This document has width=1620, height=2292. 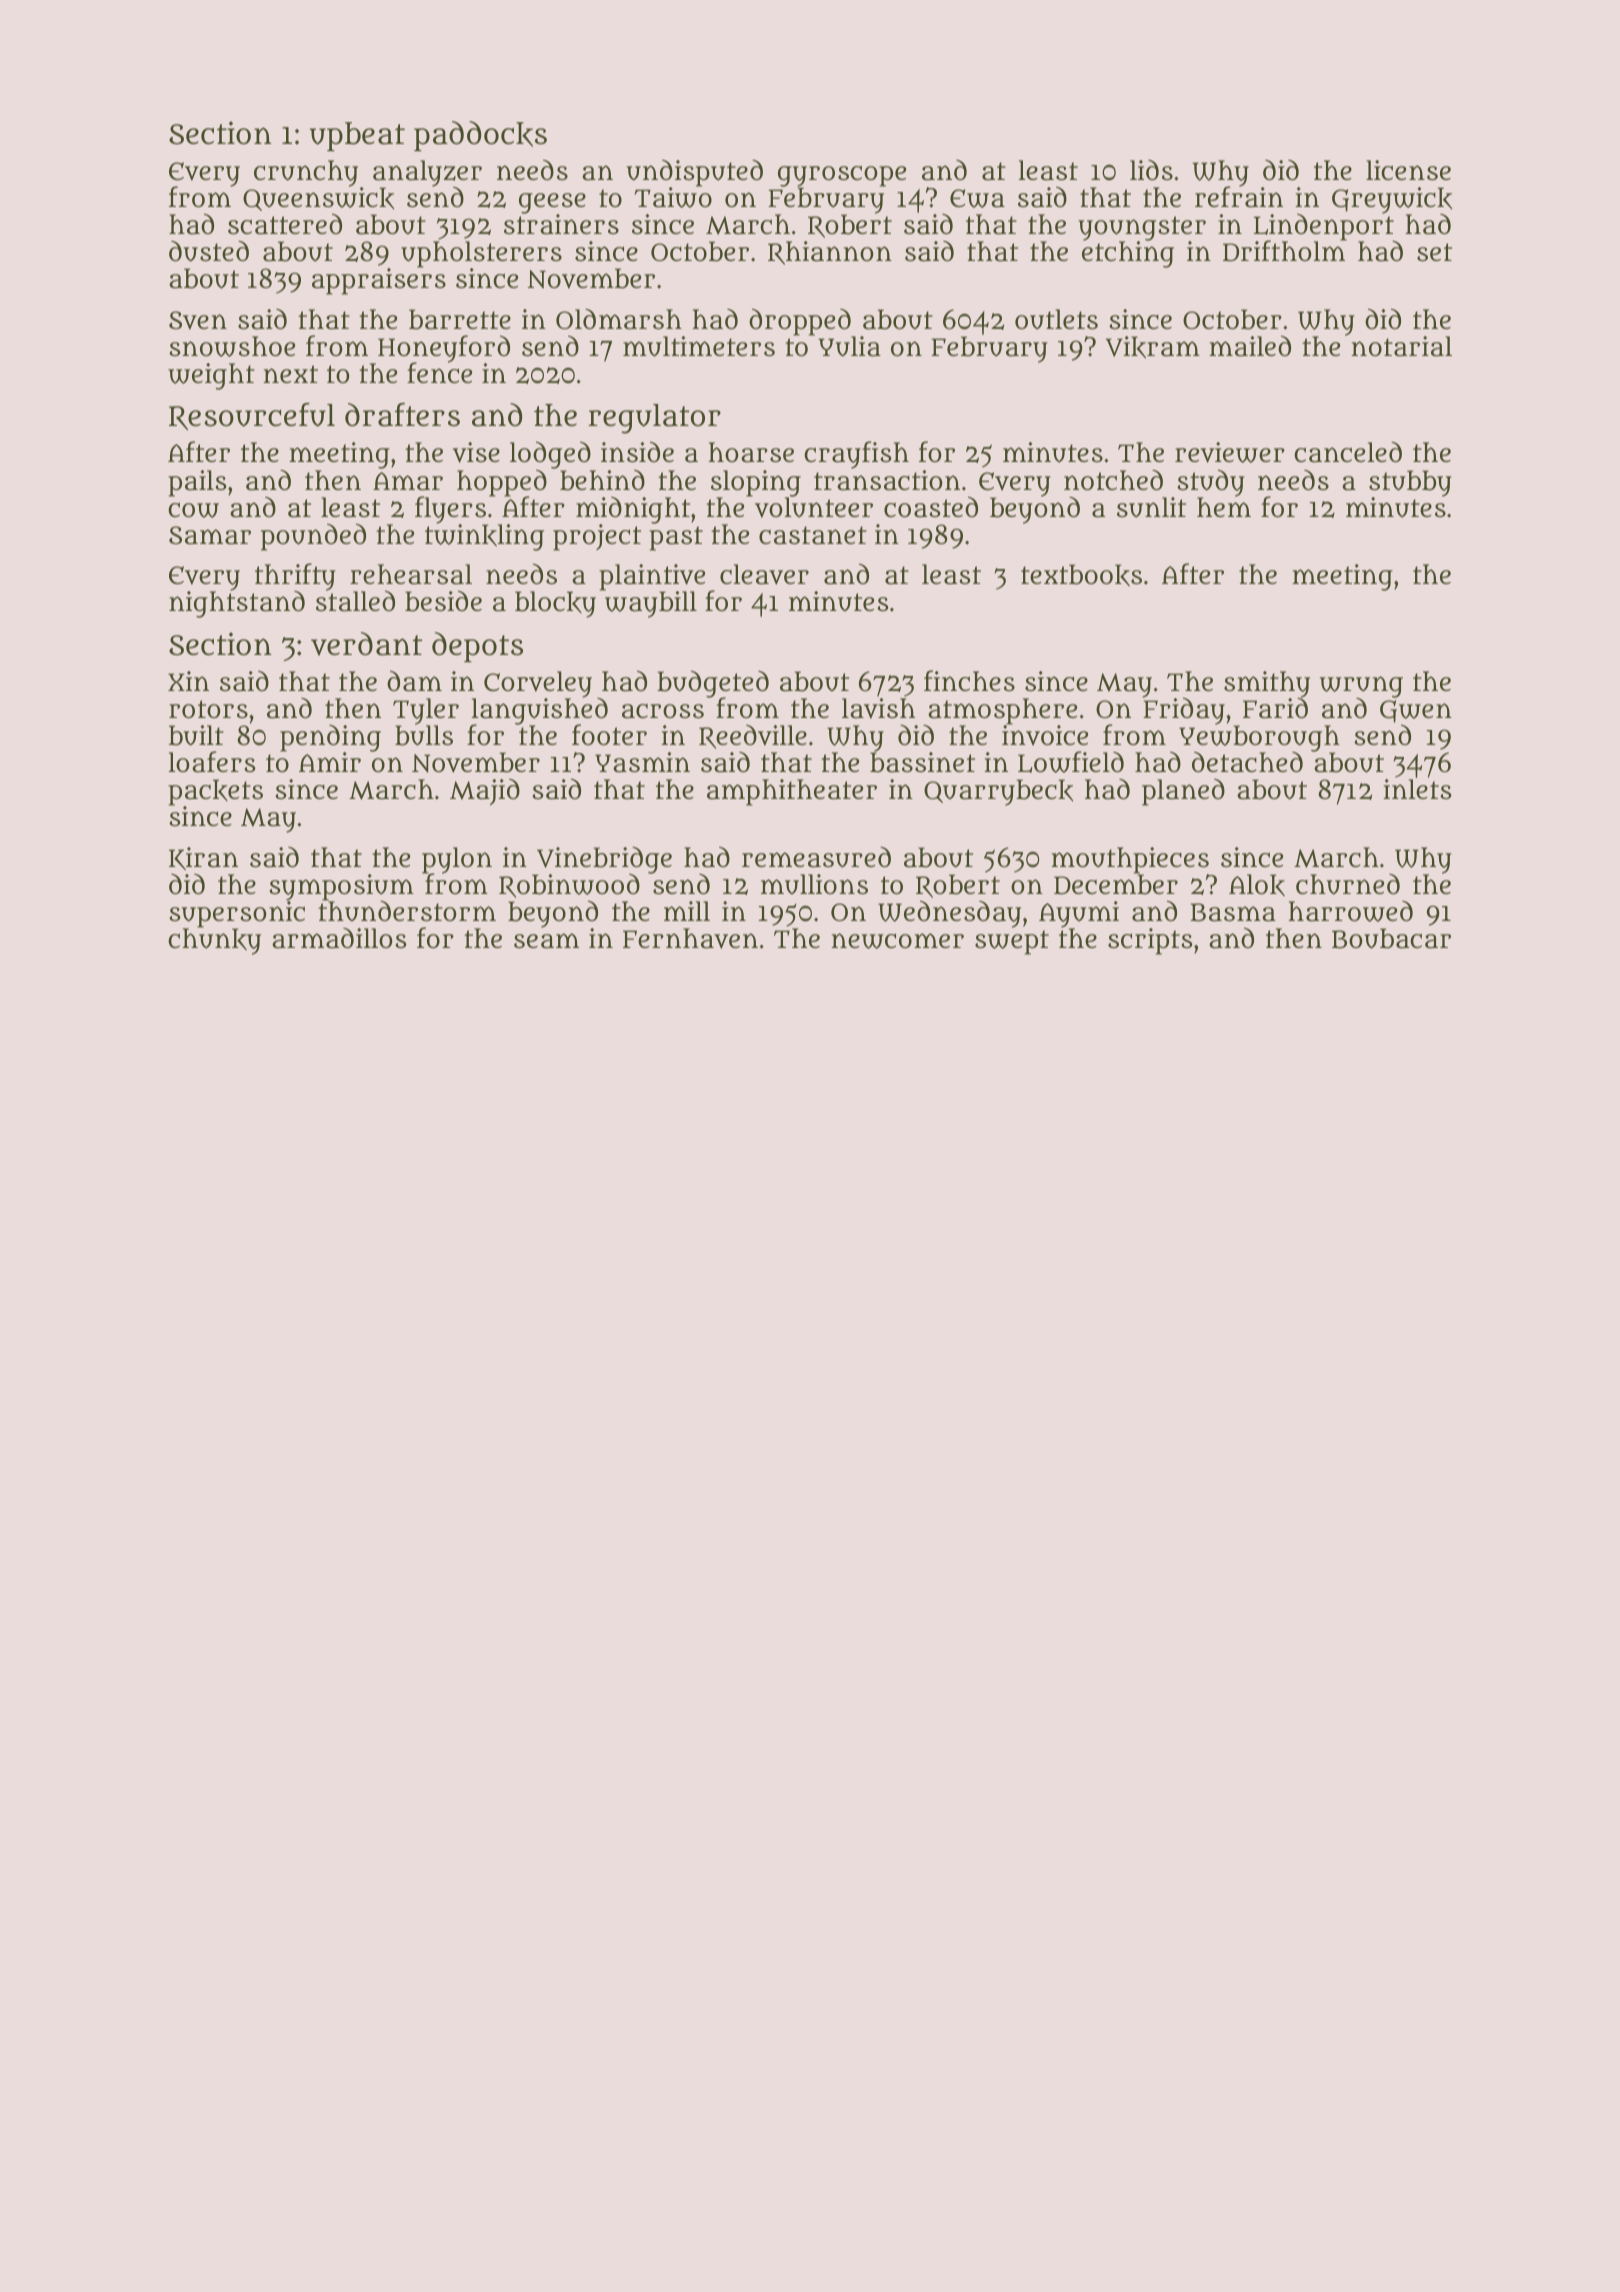 What do you see at coordinates (232, 346) in the document?
I see `snowshoe` at bounding box center [232, 346].
